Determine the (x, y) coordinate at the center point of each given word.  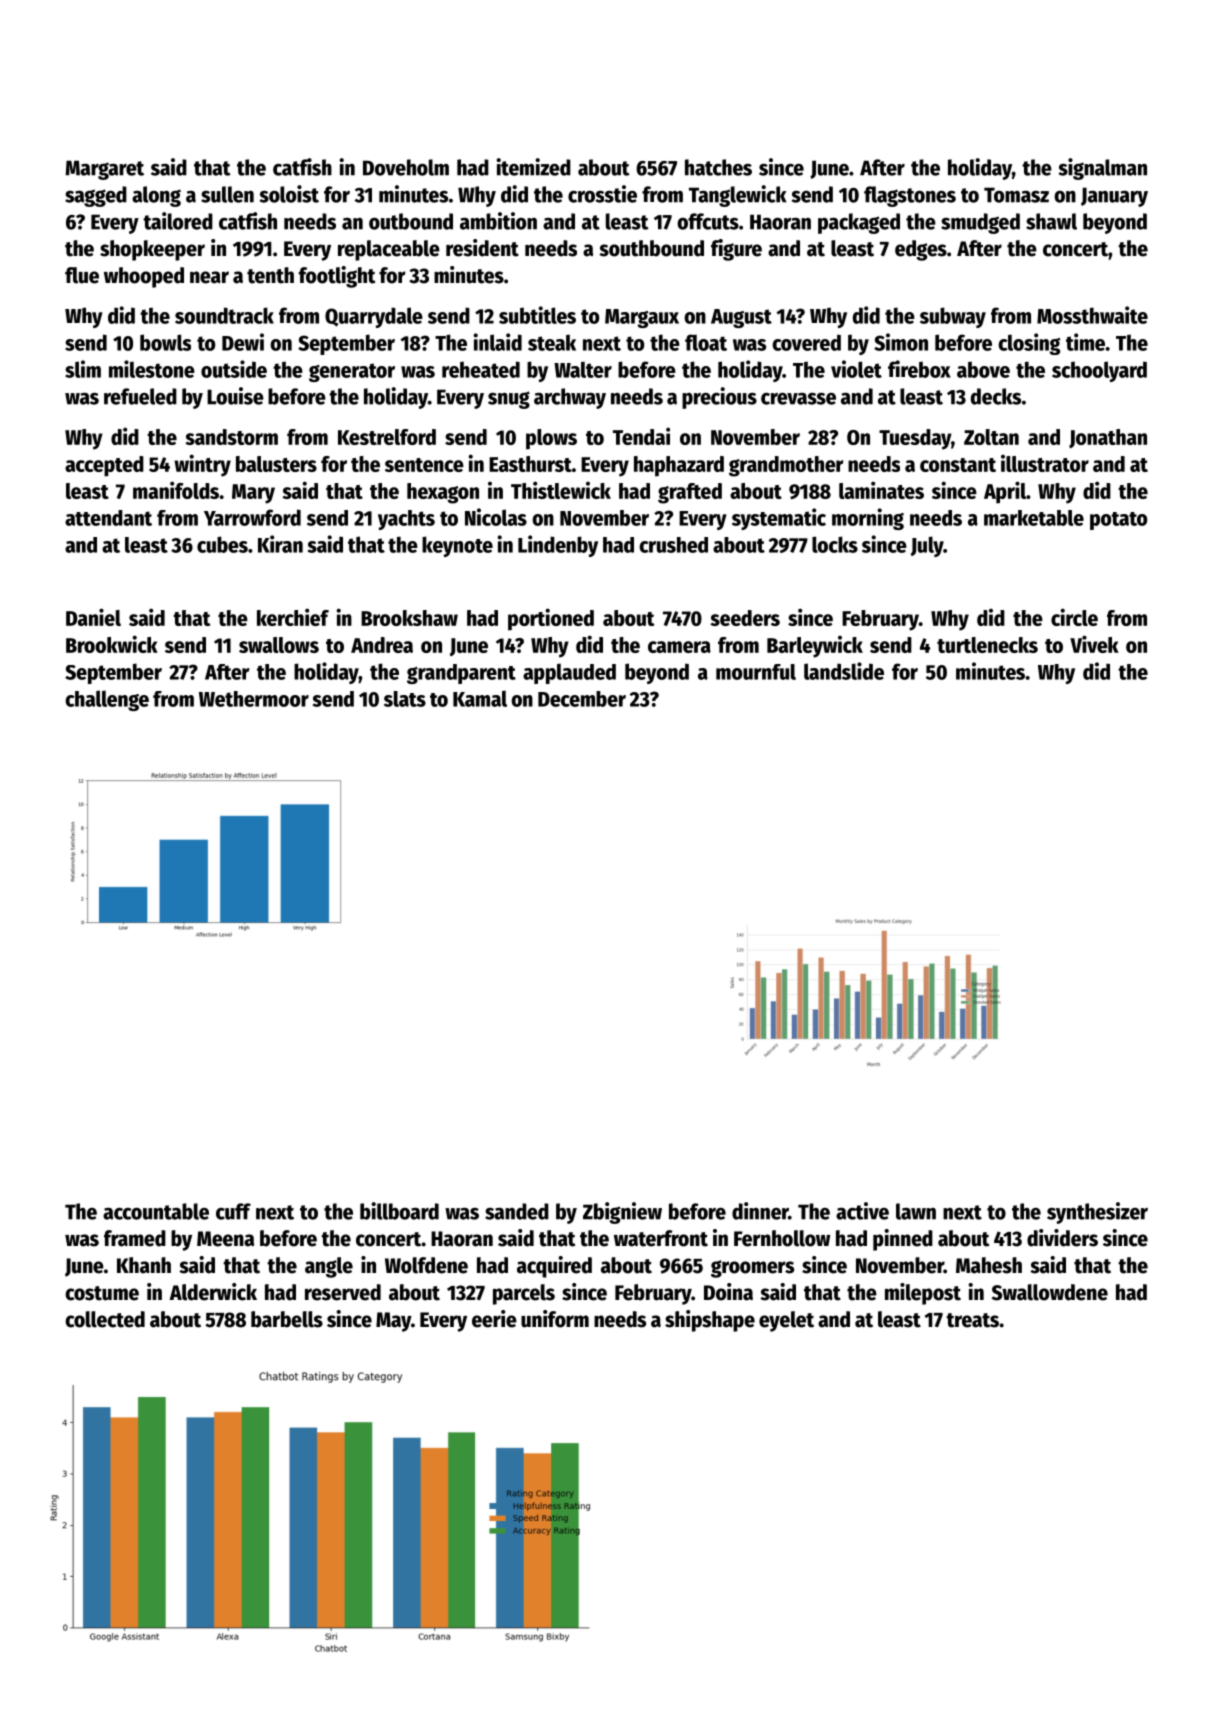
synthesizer (1097, 1213)
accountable (156, 1211)
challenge (107, 700)
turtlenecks (987, 645)
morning (868, 519)
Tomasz (1016, 195)
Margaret (104, 170)
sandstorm (231, 437)
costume (102, 1293)
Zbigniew (622, 1213)
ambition (498, 221)
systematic (779, 519)
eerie (494, 1319)
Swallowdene (1050, 1292)
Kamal (480, 698)
